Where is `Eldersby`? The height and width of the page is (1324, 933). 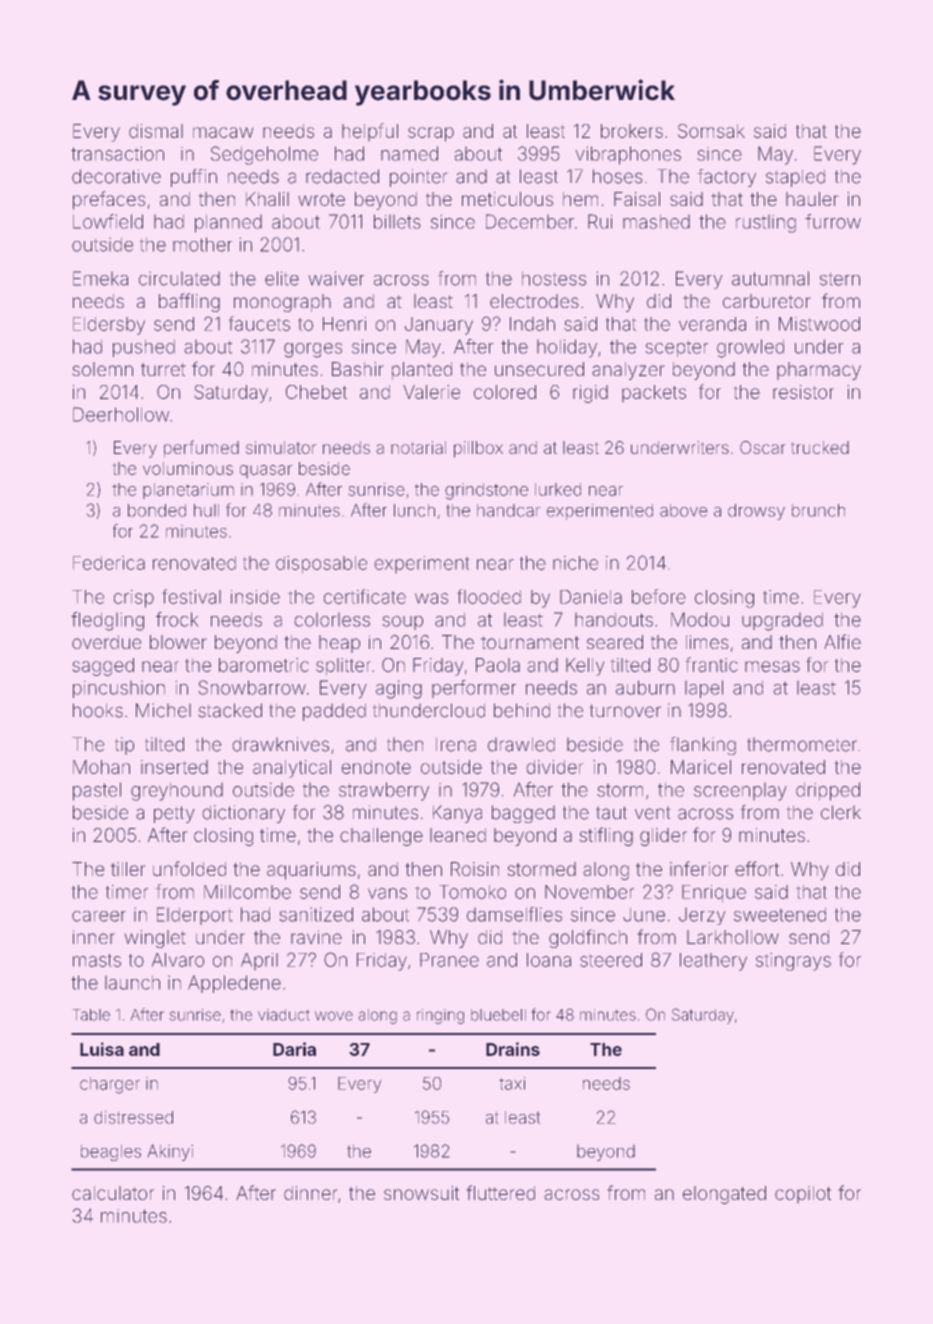
Eldersby is located at coordinates (109, 326).
